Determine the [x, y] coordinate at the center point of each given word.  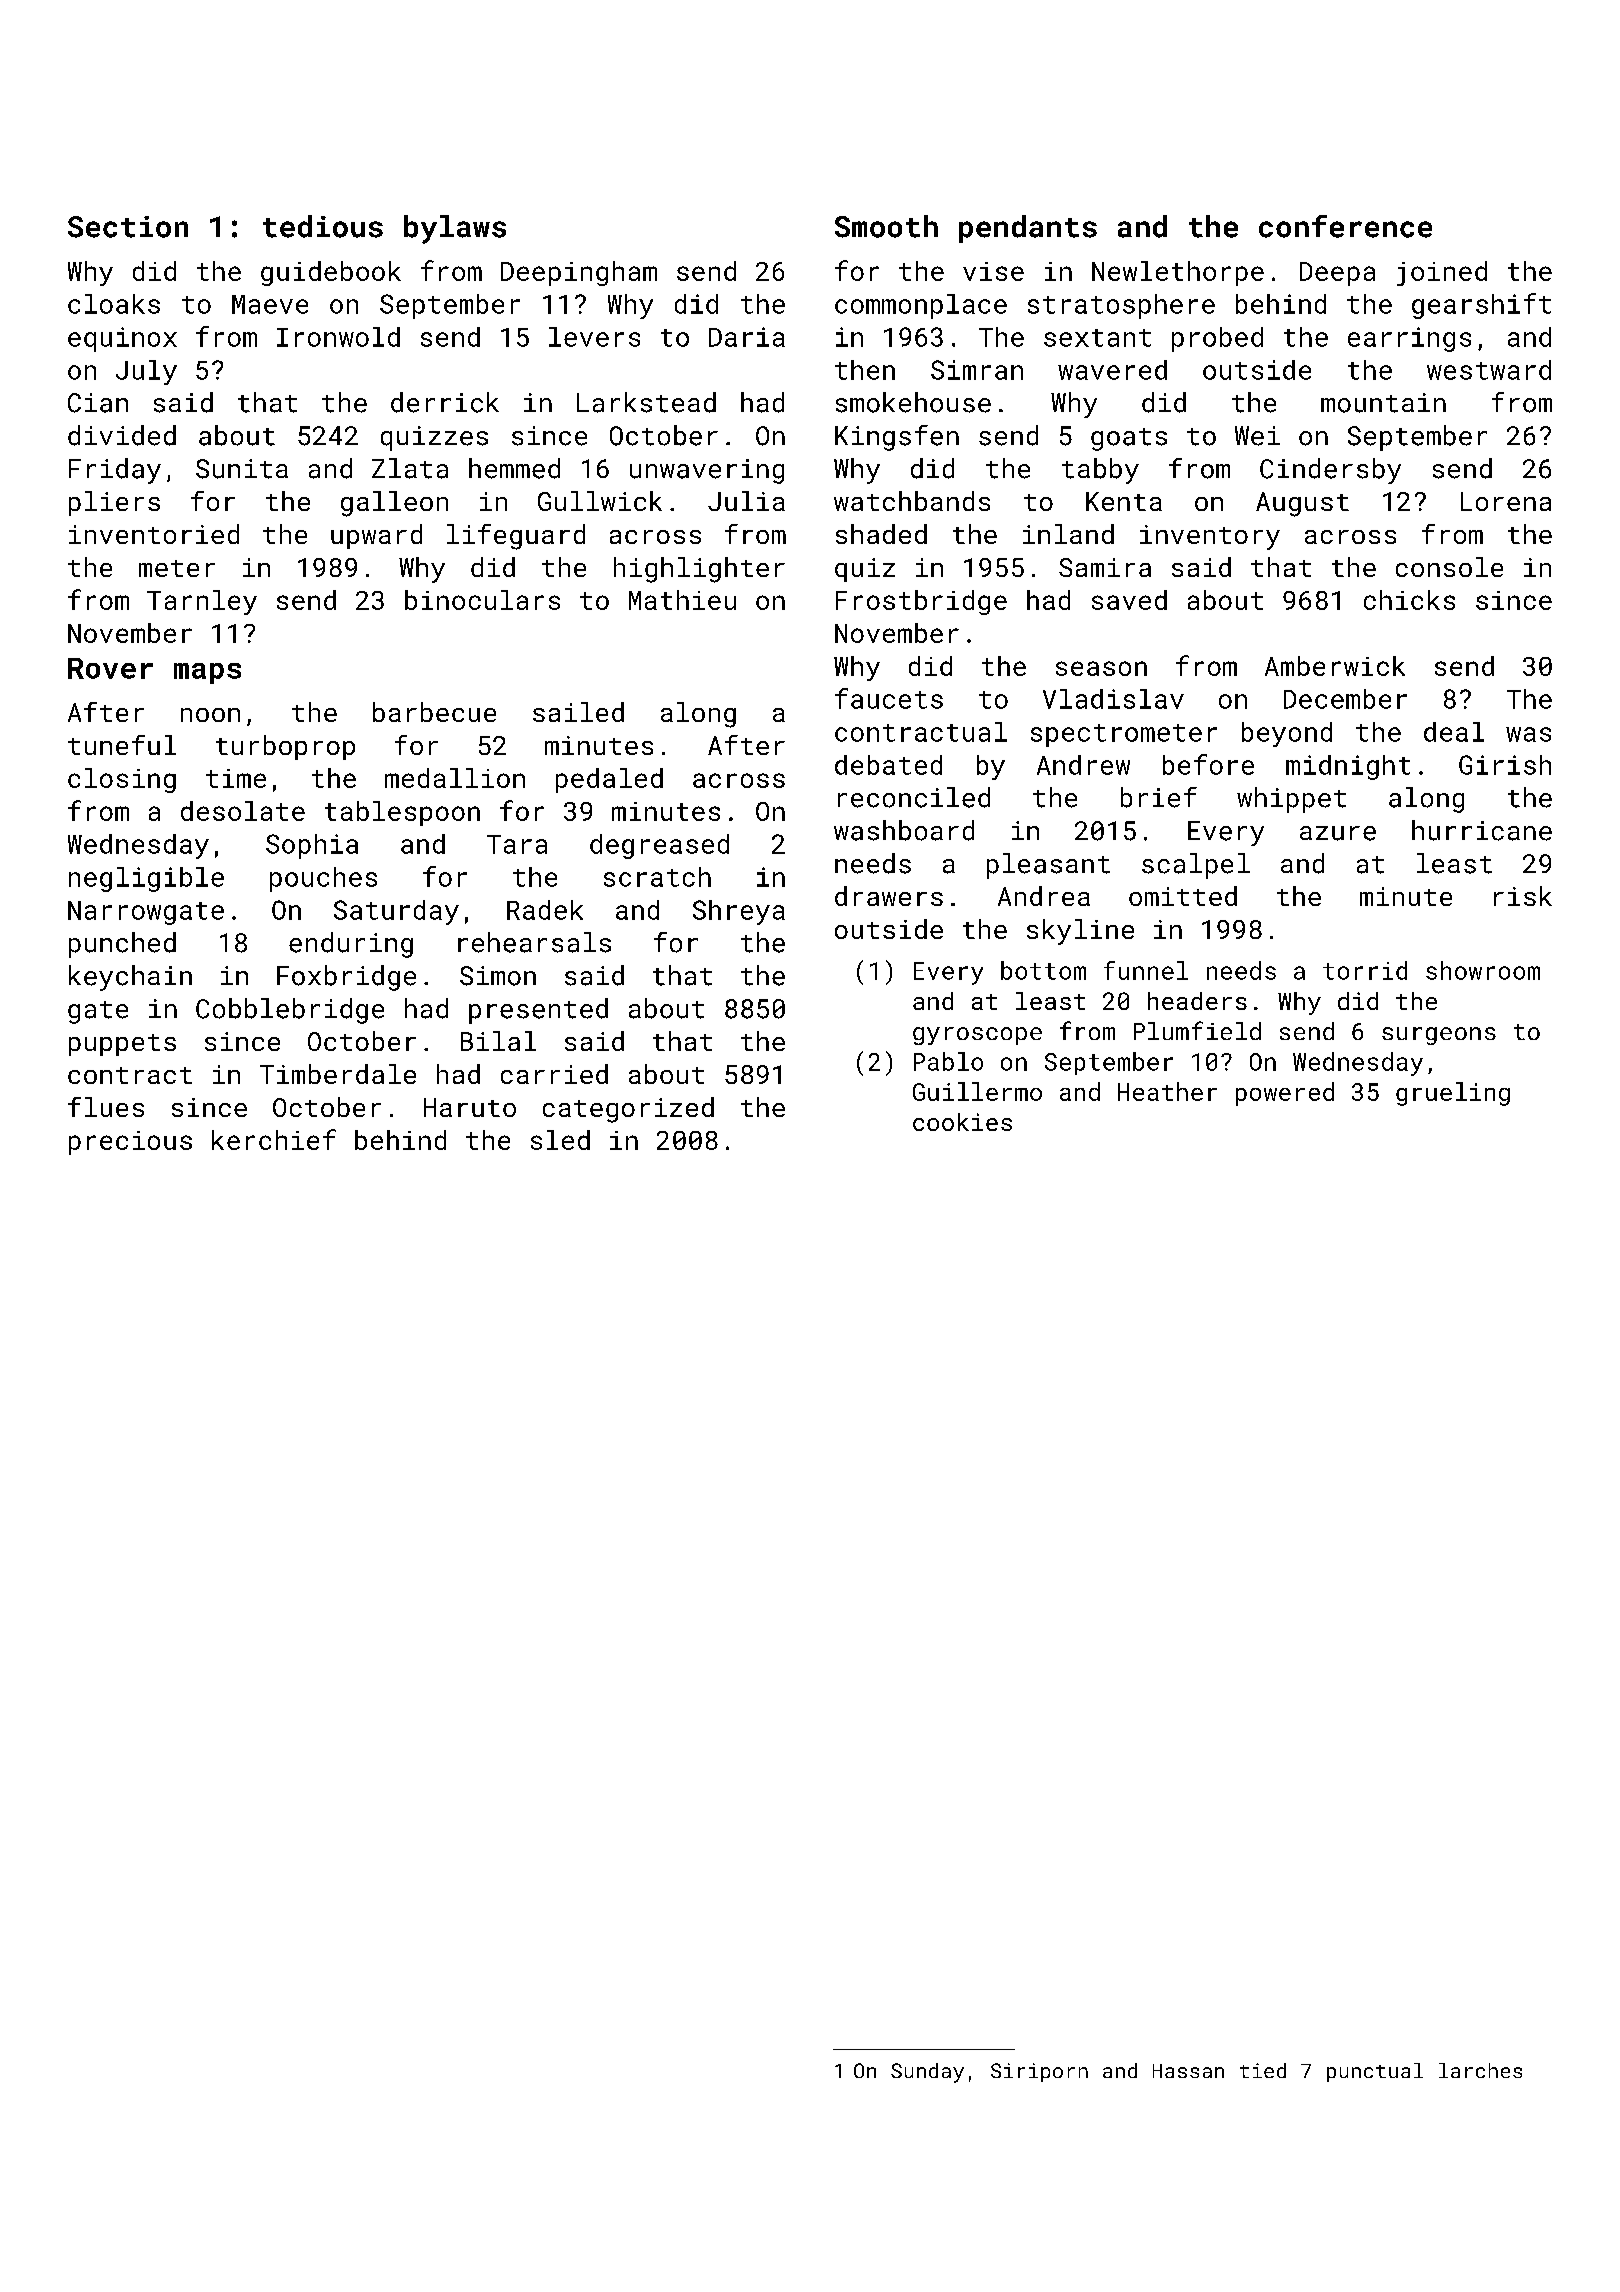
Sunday [927, 2073]
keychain [130, 978]
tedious [323, 226]
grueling [1453, 1094]
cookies [962, 1122]
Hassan [1188, 2071]
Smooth [886, 226]
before [1208, 764]
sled [560, 1140]
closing [122, 780]
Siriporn [1039, 2072]
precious [130, 1143]
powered [1285, 1094]
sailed [578, 712]
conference [1345, 226]
